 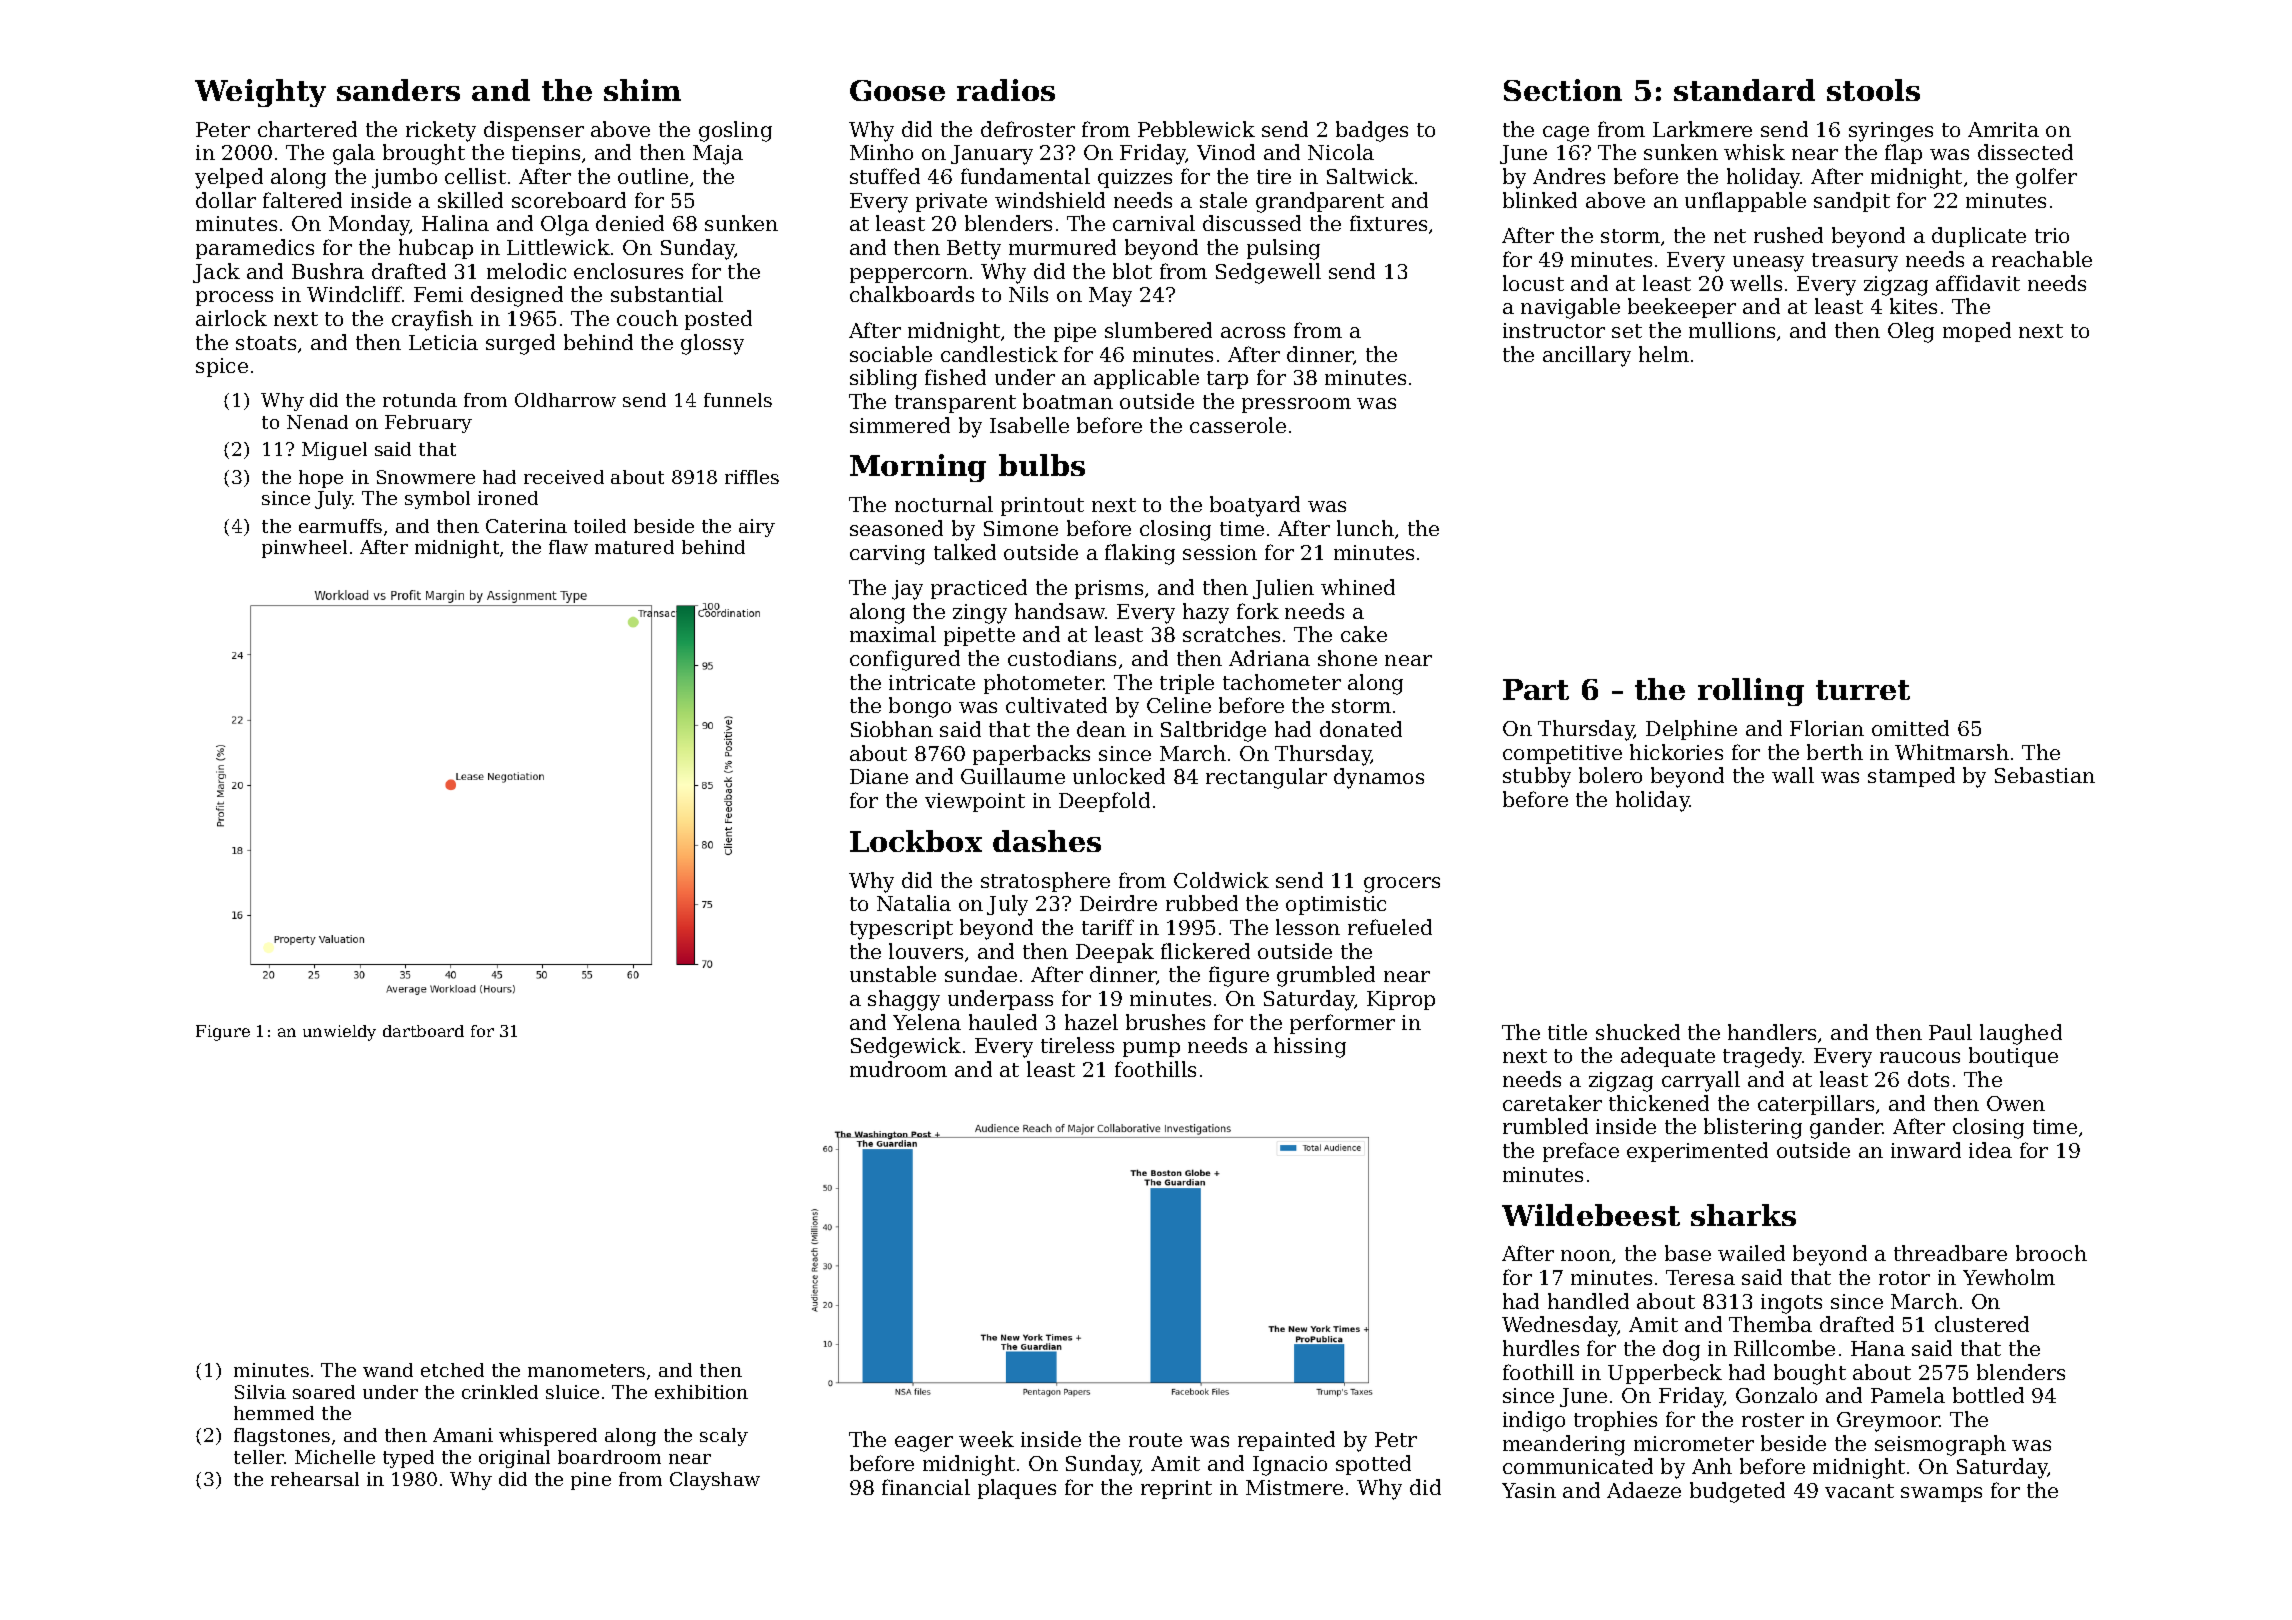 What do you see at coordinates (757, 528) in the screenshot?
I see `airy` at bounding box center [757, 528].
